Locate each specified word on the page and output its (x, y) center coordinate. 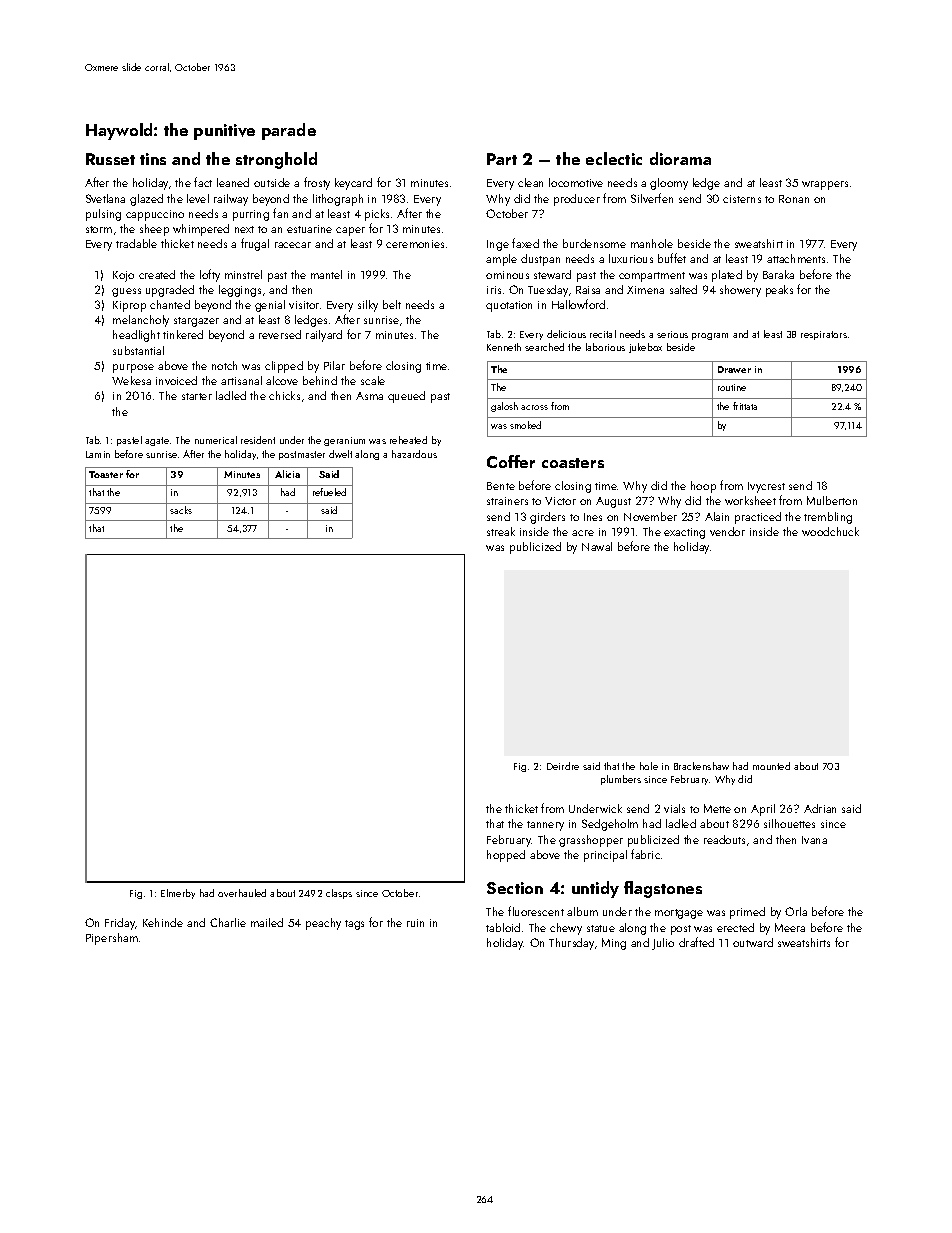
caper (350, 231)
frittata (745, 406)
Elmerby (178, 894)
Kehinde (163, 922)
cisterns (742, 199)
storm (99, 229)
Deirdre (563, 766)
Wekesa (131, 380)
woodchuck (830, 531)
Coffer (511, 461)
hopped (506, 856)
